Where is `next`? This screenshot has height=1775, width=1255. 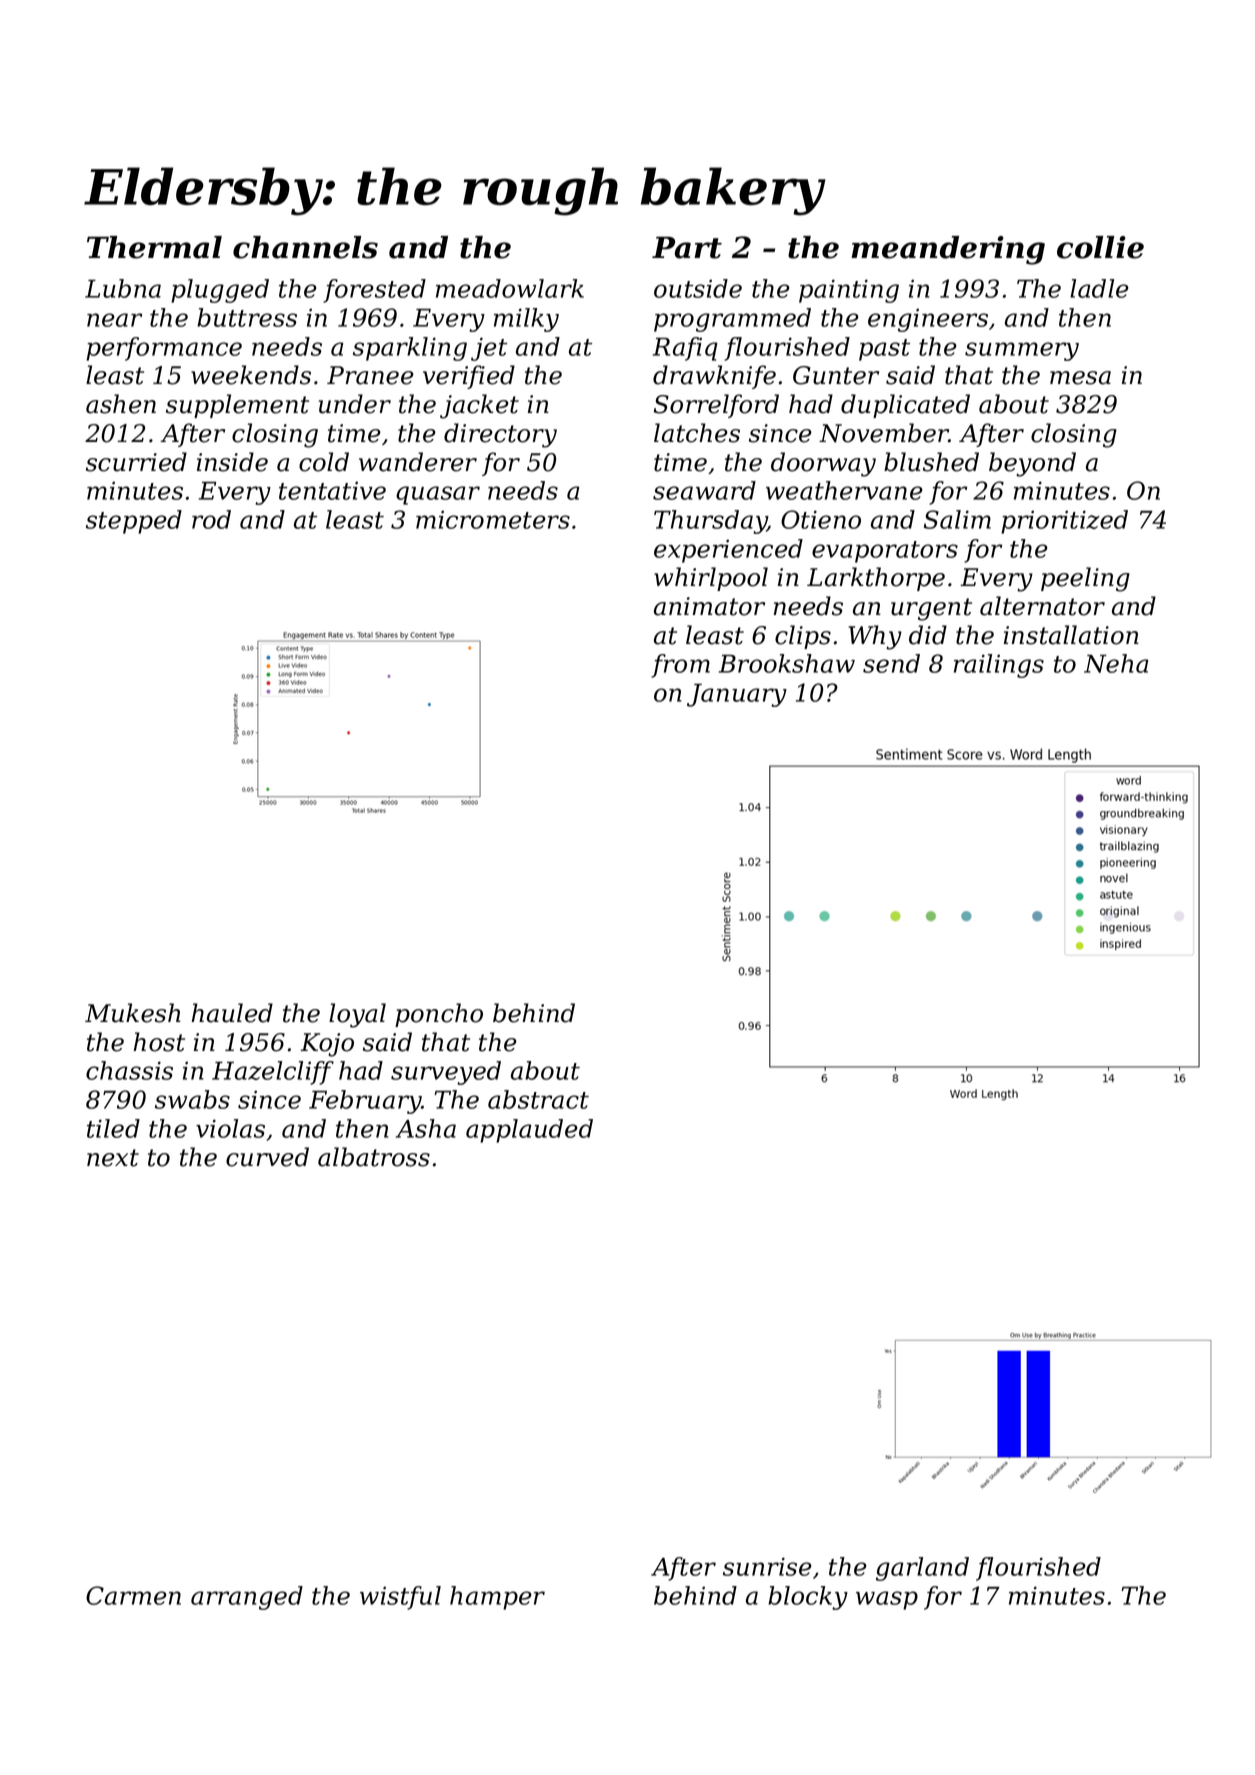
next is located at coordinates (113, 1158).
